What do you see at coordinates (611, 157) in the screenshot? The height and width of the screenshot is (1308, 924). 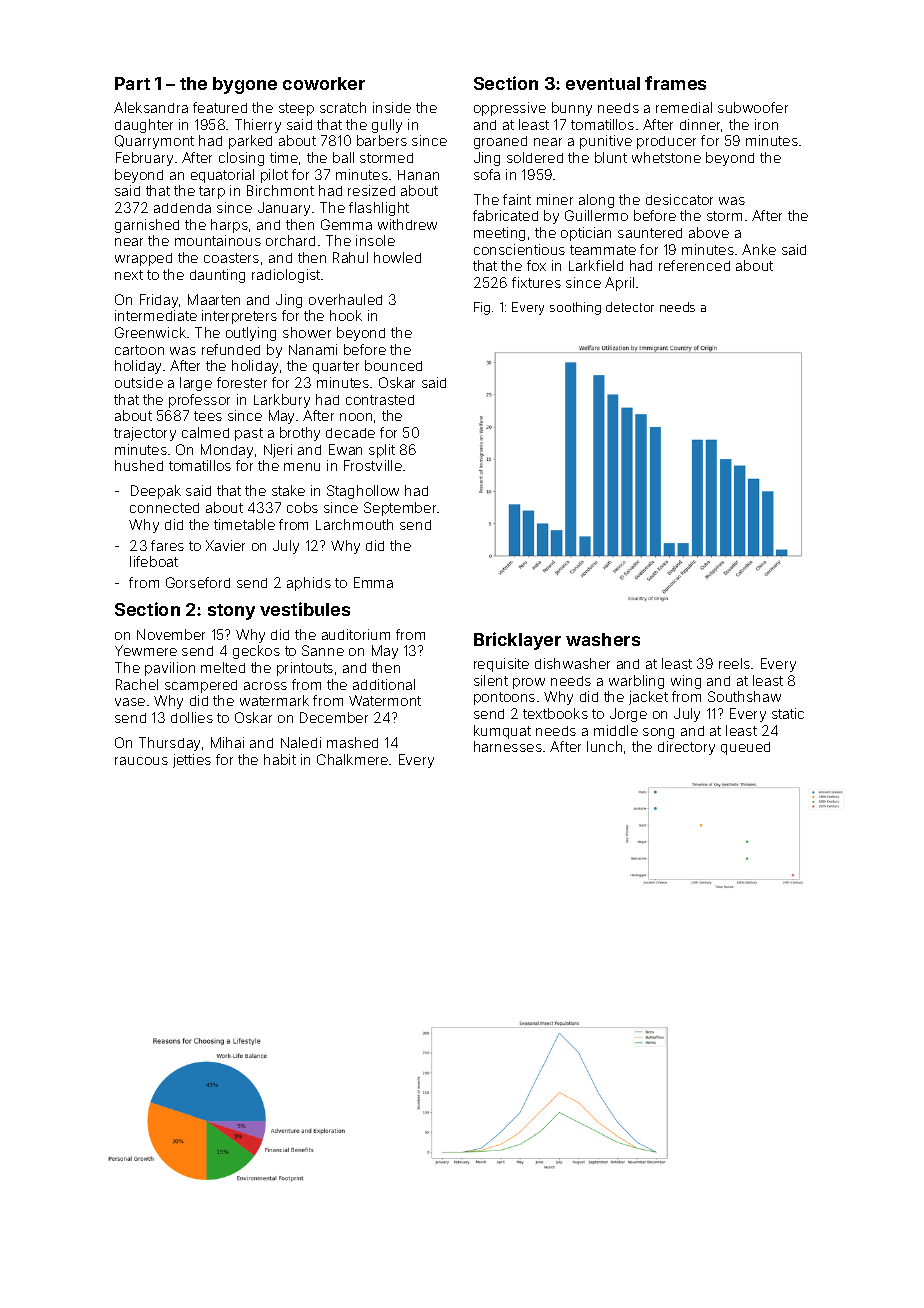 I see `blunt` at bounding box center [611, 157].
